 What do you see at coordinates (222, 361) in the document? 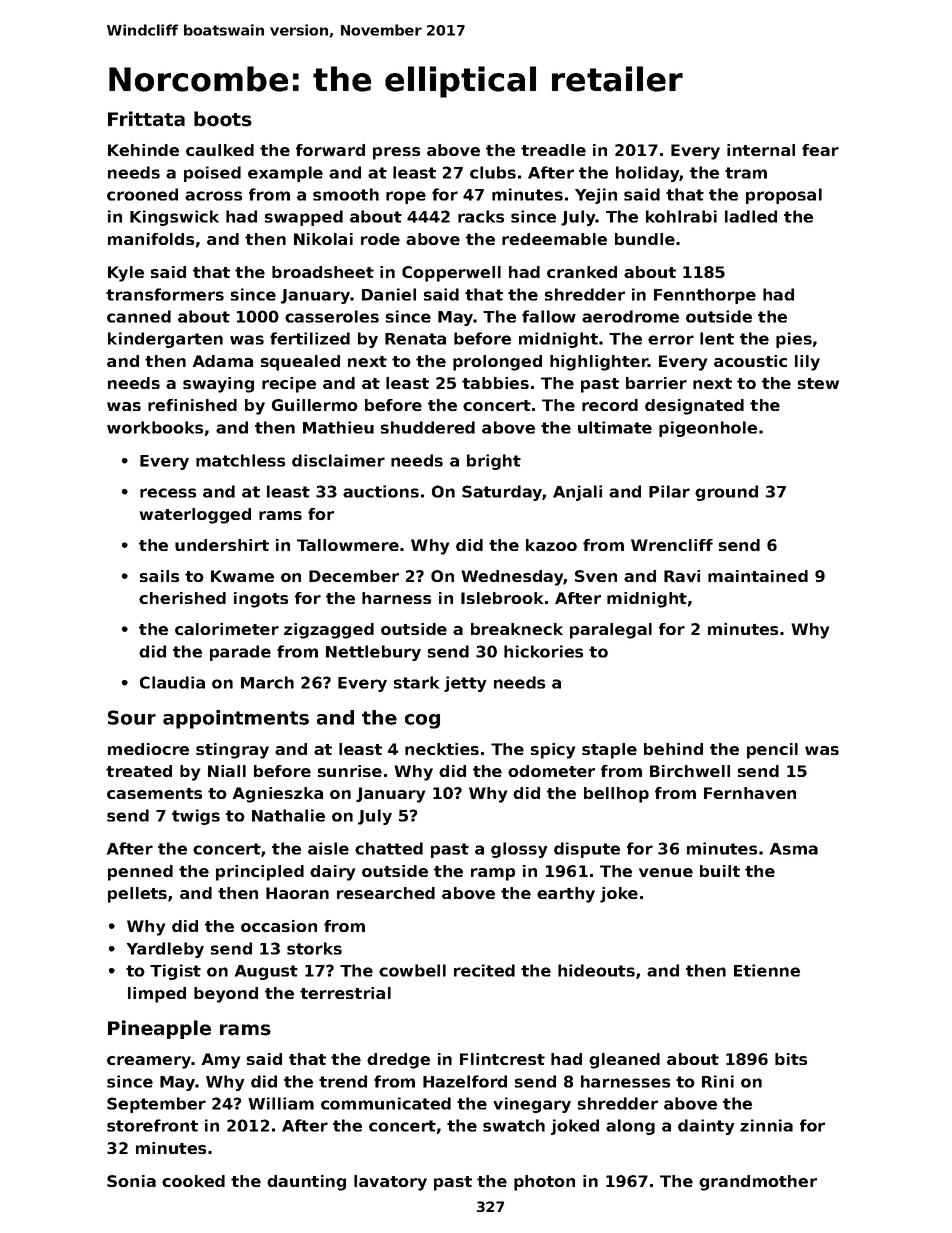
I see `Adama` at bounding box center [222, 361].
